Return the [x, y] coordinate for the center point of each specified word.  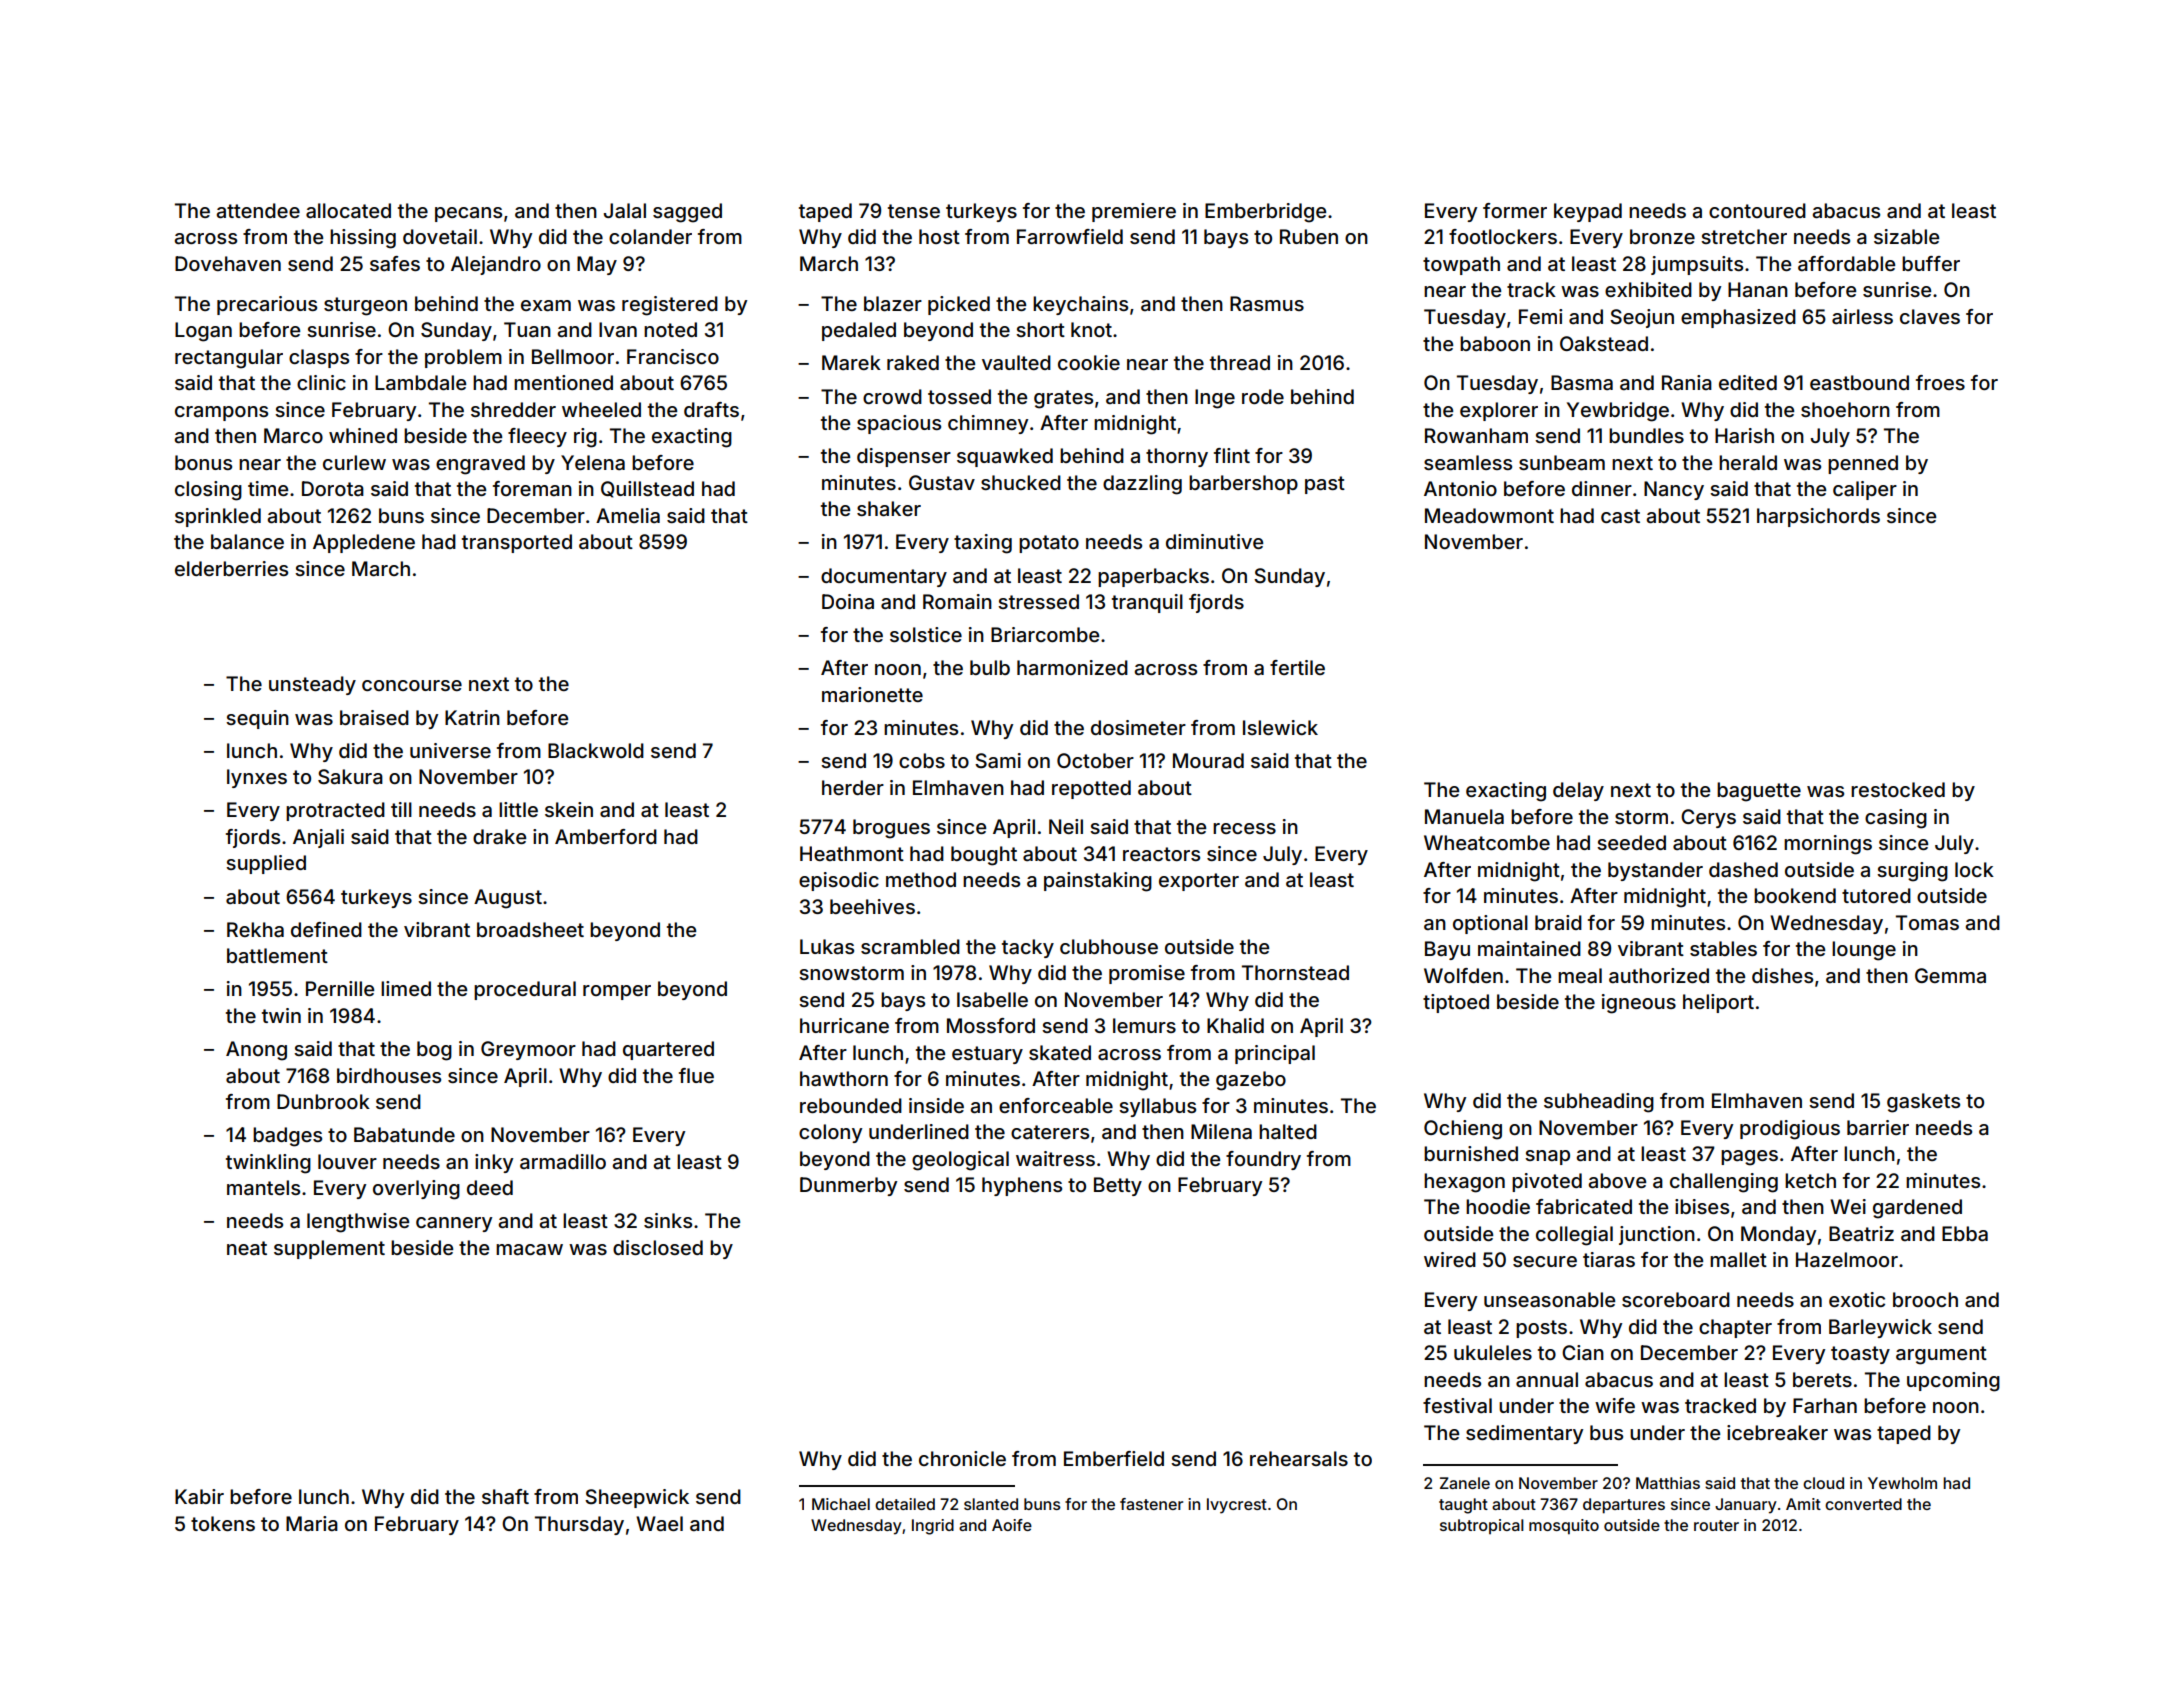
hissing [363, 239]
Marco [293, 435]
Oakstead [1604, 344]
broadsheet [530, 929]
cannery [454, 1224]
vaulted [1016, 362]
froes [1940, 382]
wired [1450, 1259]
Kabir [199, 1496]
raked [913, 362]
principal [1275, 1054]
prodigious [1790, 1130]
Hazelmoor [1847, 1259]
